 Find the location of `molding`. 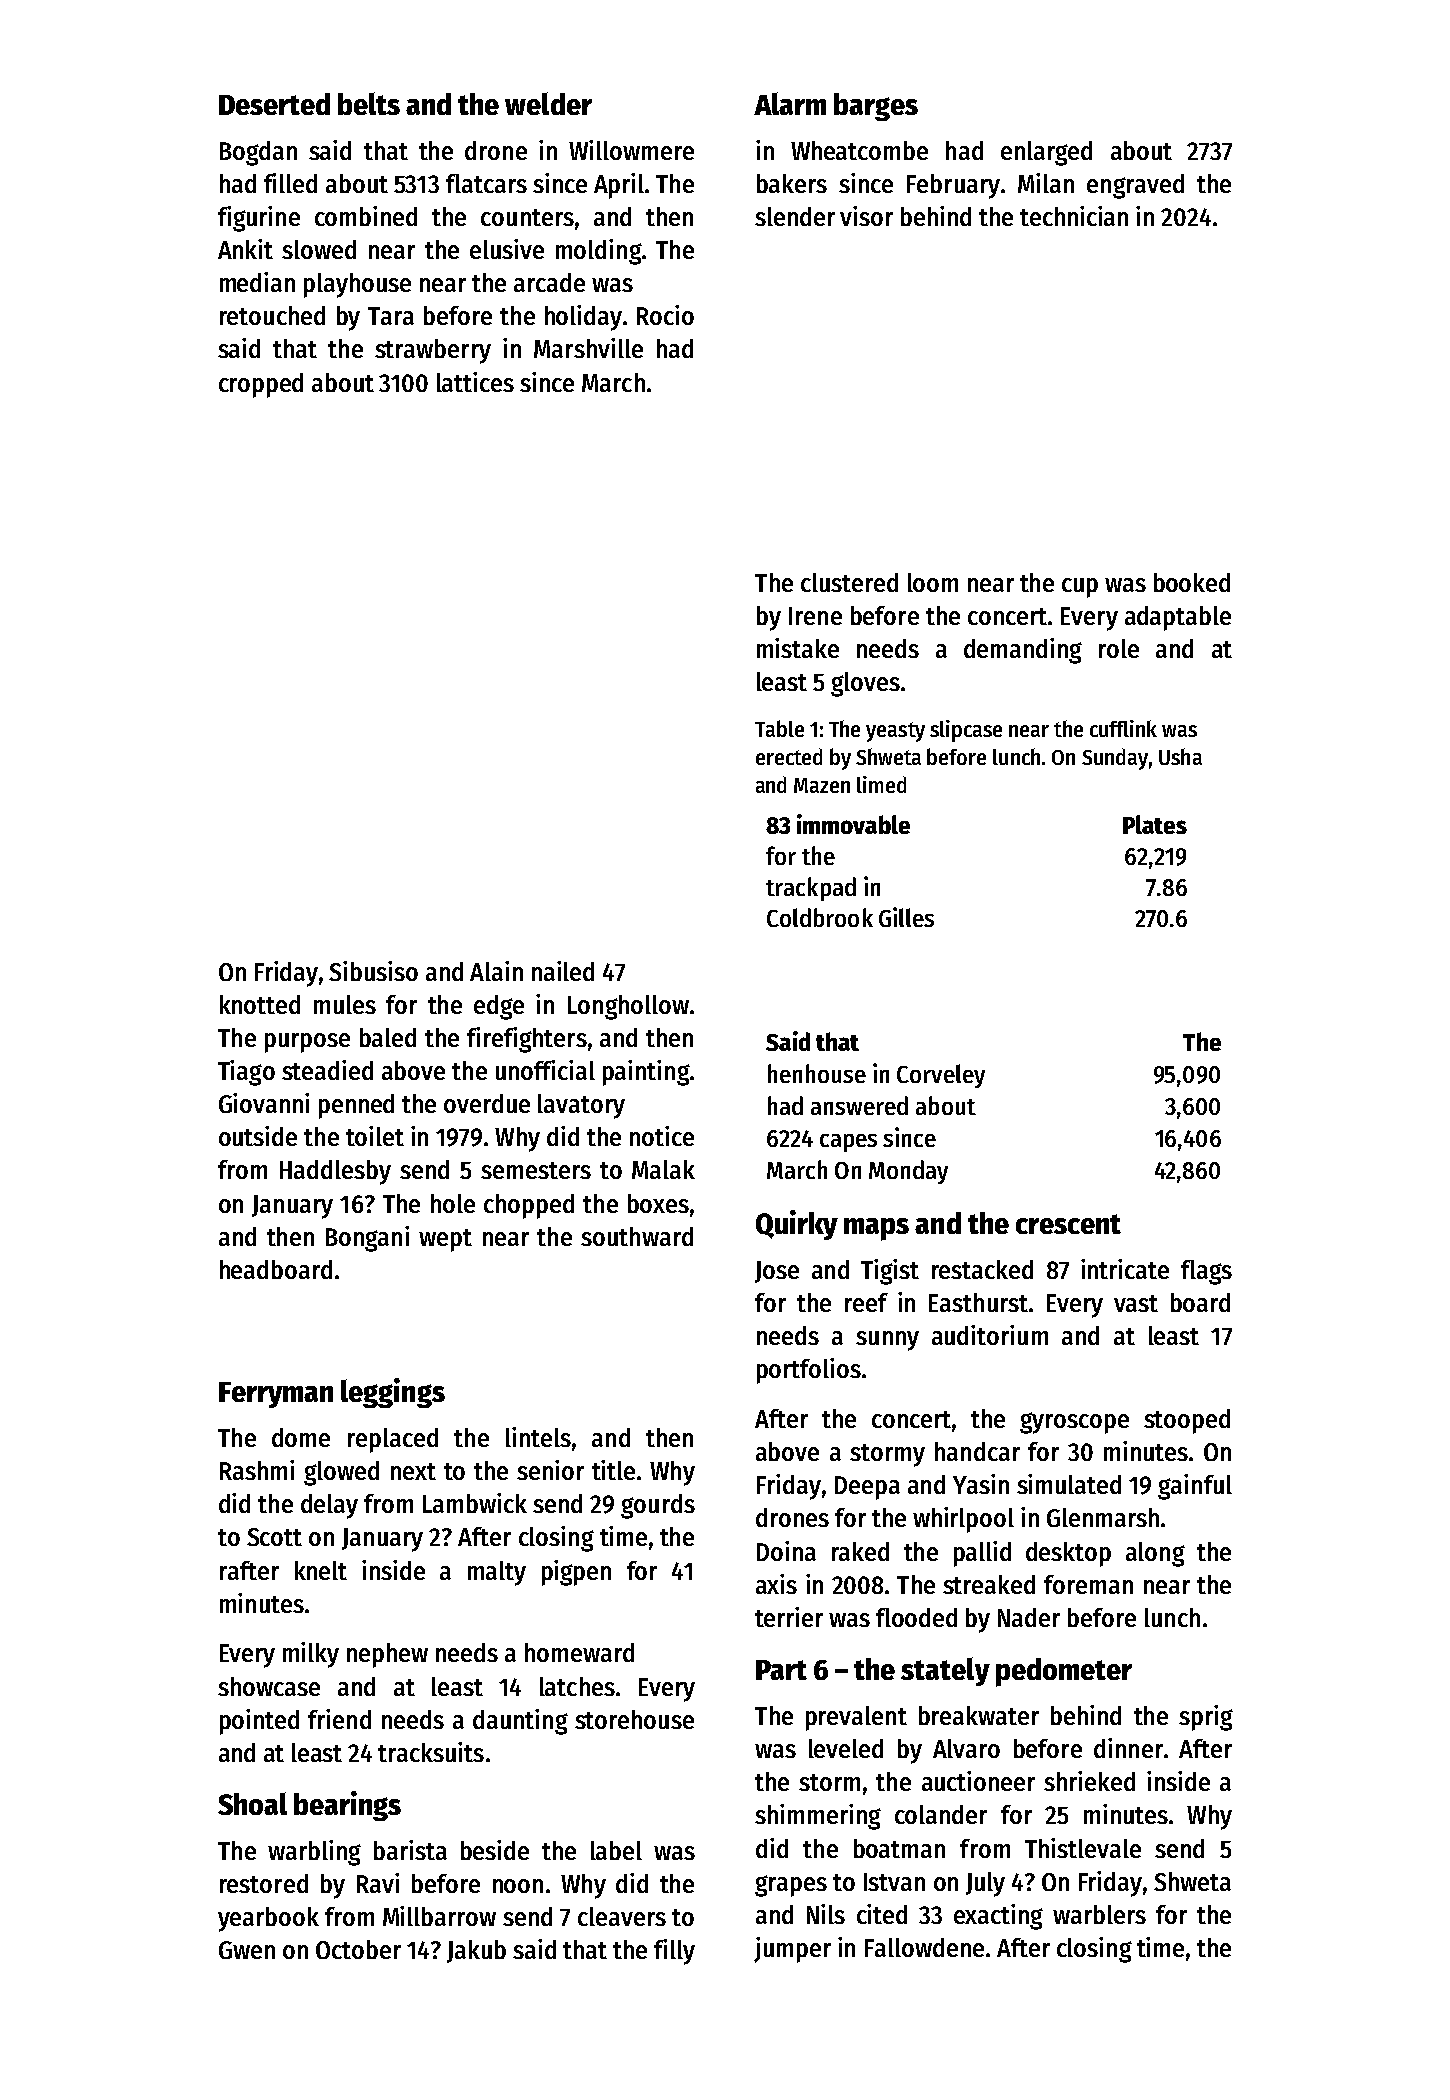

molding is located at coordinates (599, 252).
